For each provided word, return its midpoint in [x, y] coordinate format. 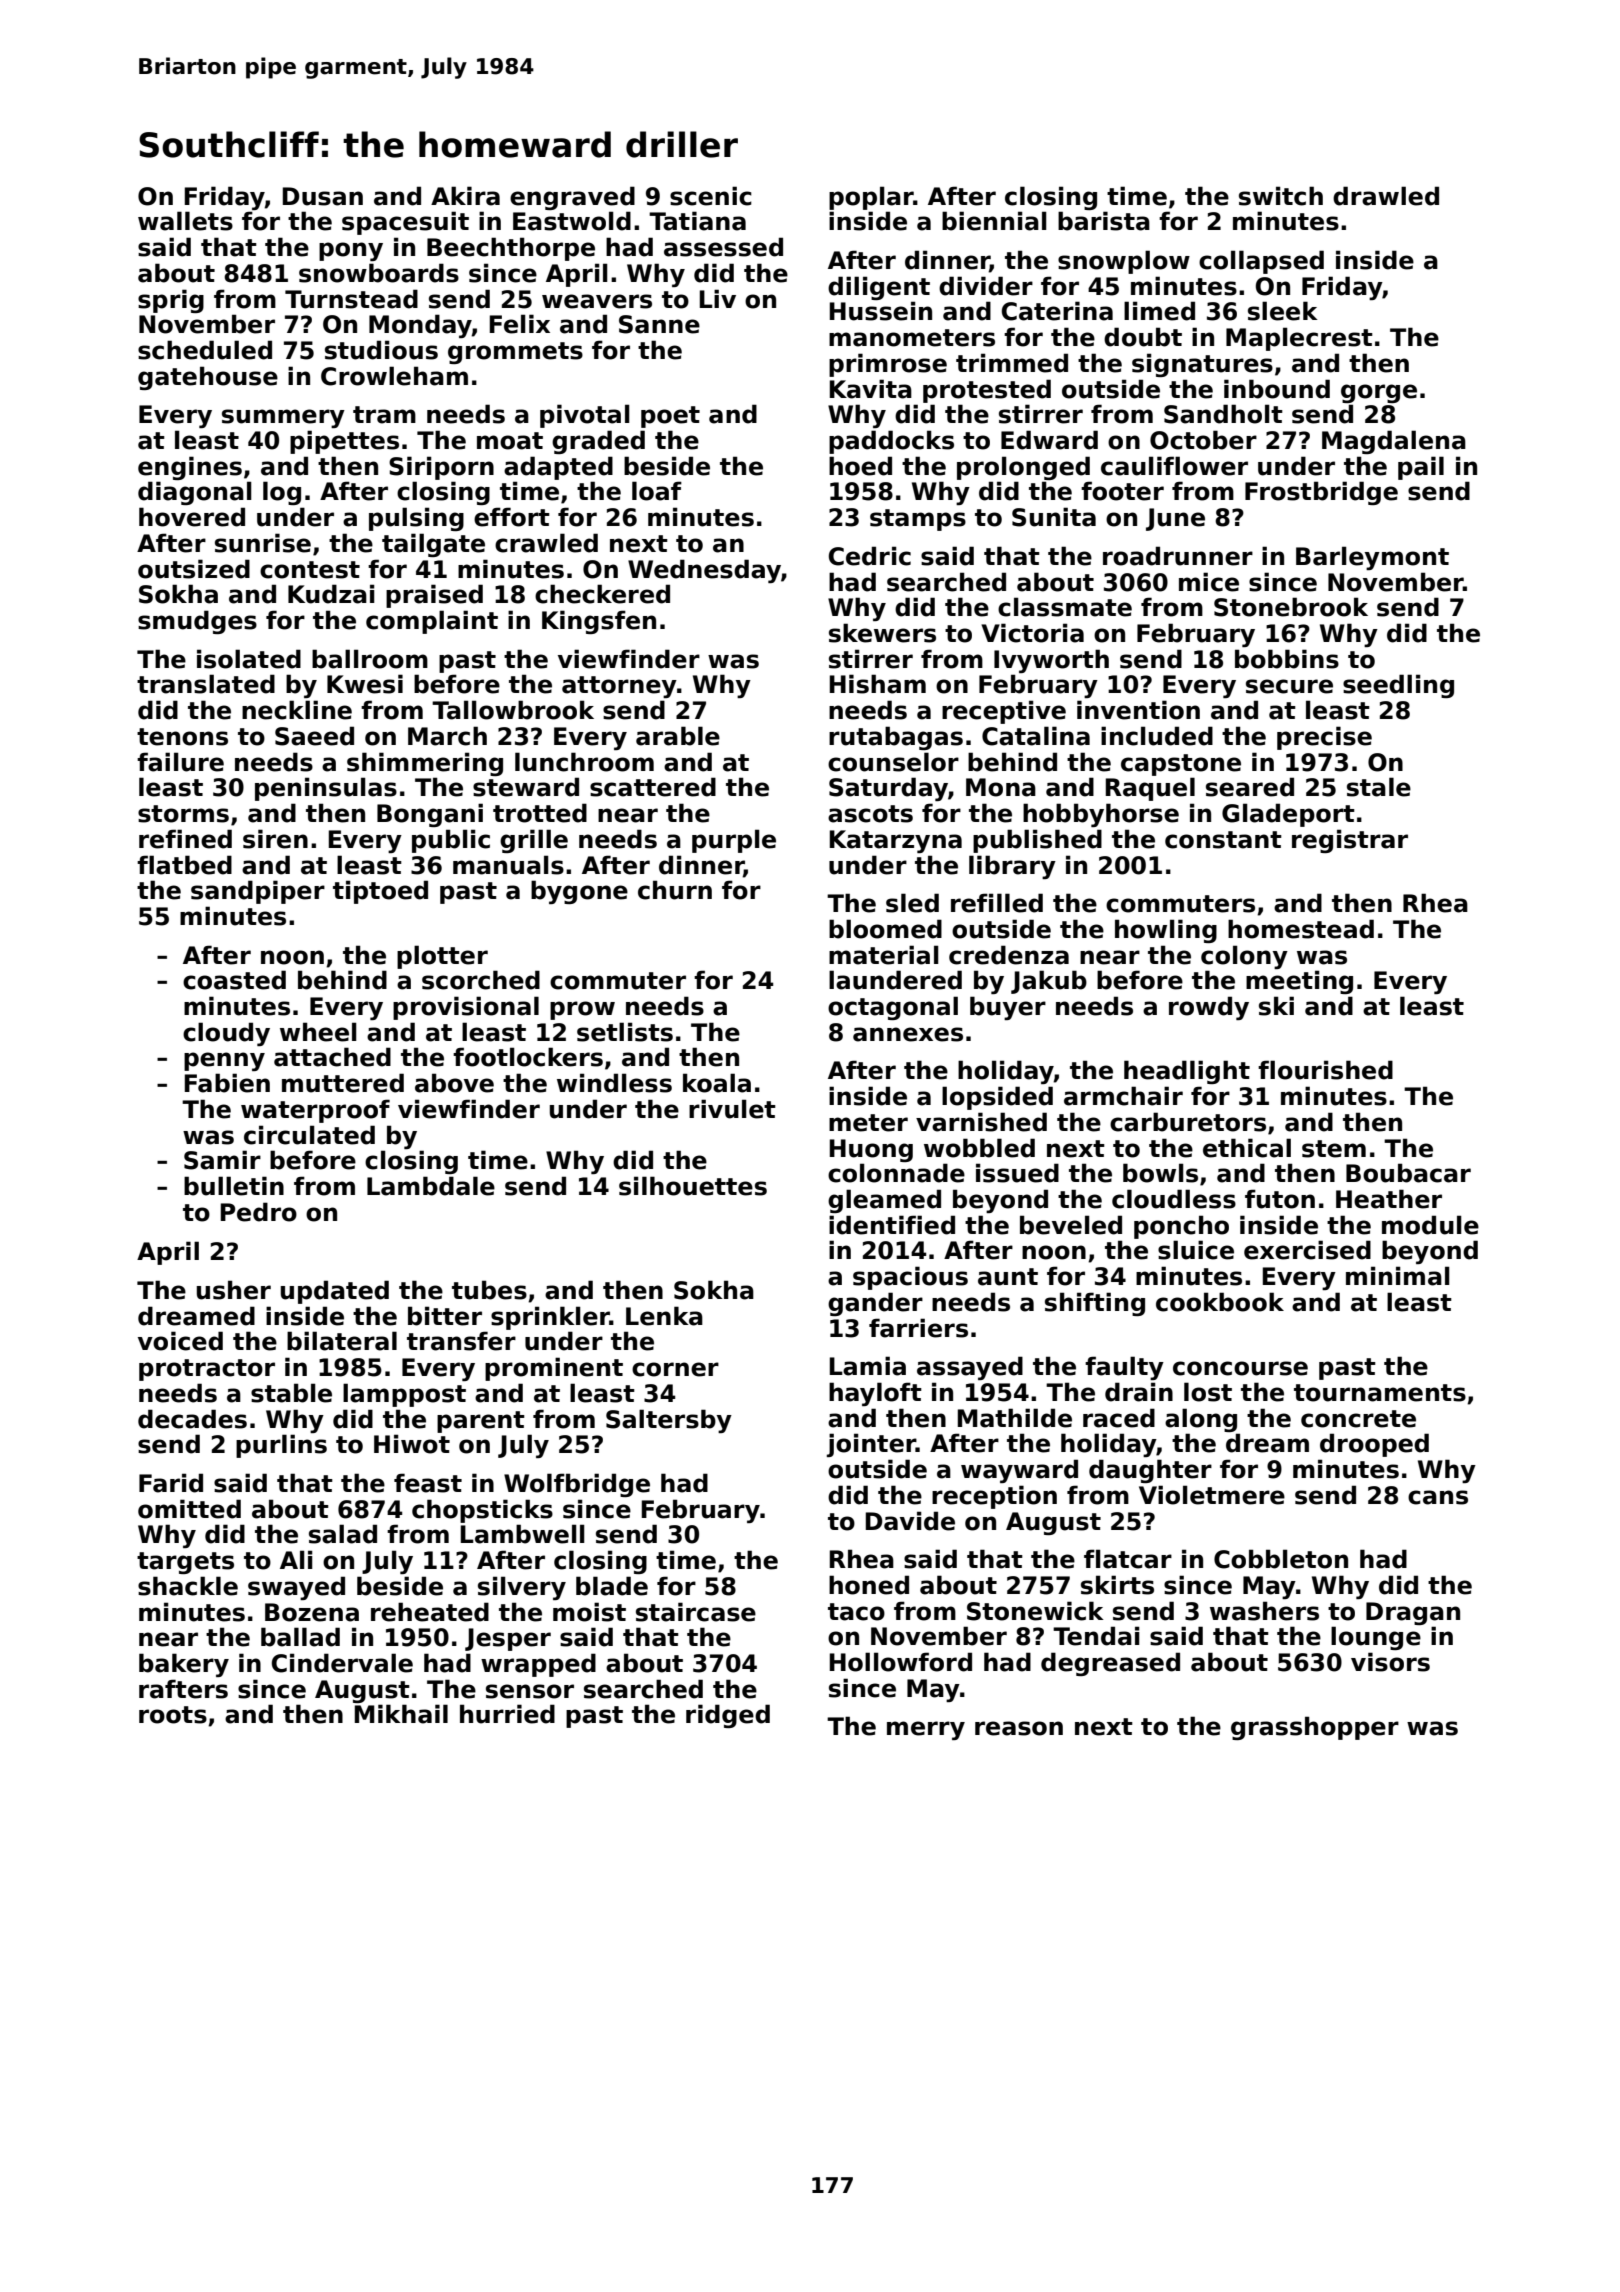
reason [1019, 1728]
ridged [728, 1716]
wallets [185, 221]
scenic [711, 196]
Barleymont [1372, 558]
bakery [184, 1665]
